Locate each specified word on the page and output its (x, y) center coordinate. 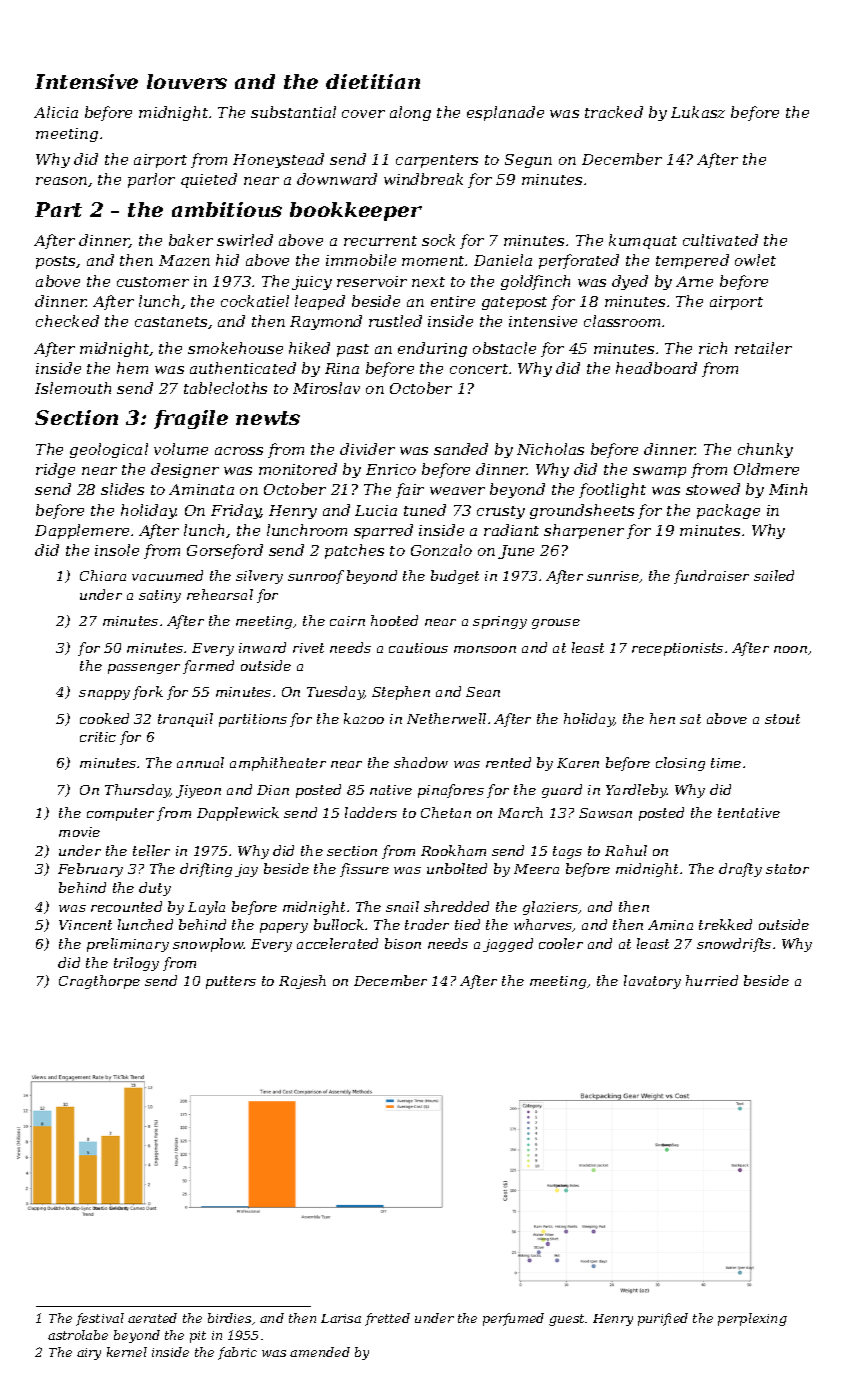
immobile (361, 260)
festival (100, 1319)
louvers (187, 81)
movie (79, 832)
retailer (763, 348)
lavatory (652, 982)
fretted (387, 1319)
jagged (508, 945)
